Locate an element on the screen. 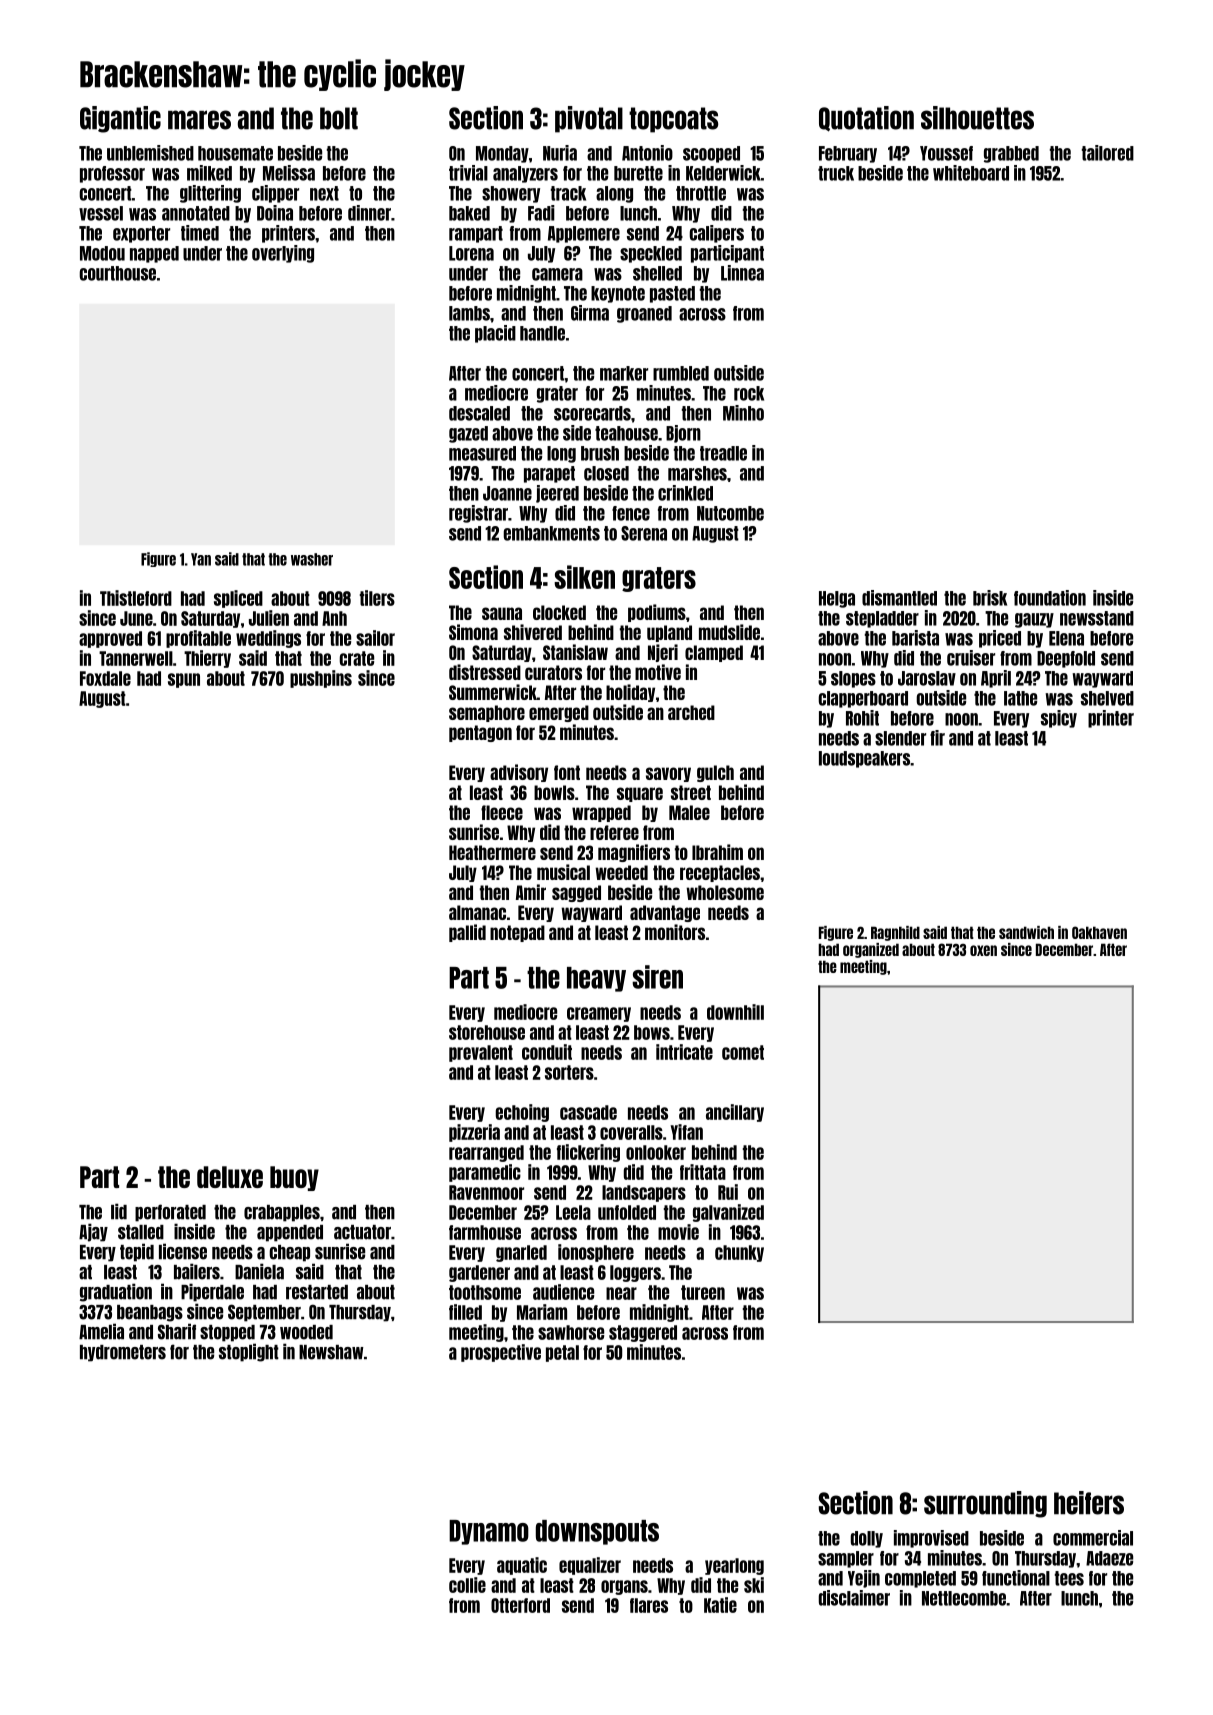  buoy is located at coordinates (294, 1178).
